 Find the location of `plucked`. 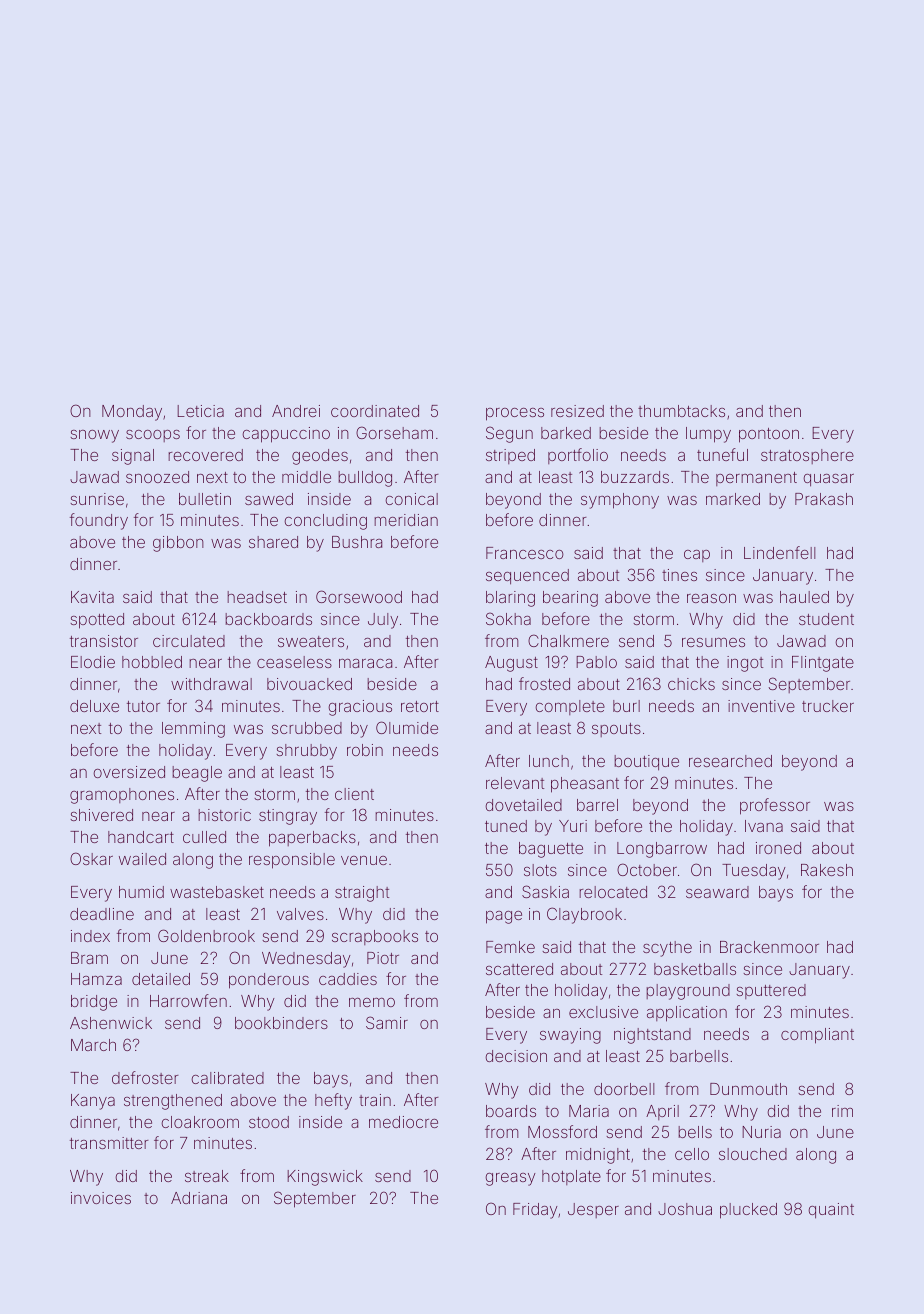

plucked is located at coordinates (748, 1211).
